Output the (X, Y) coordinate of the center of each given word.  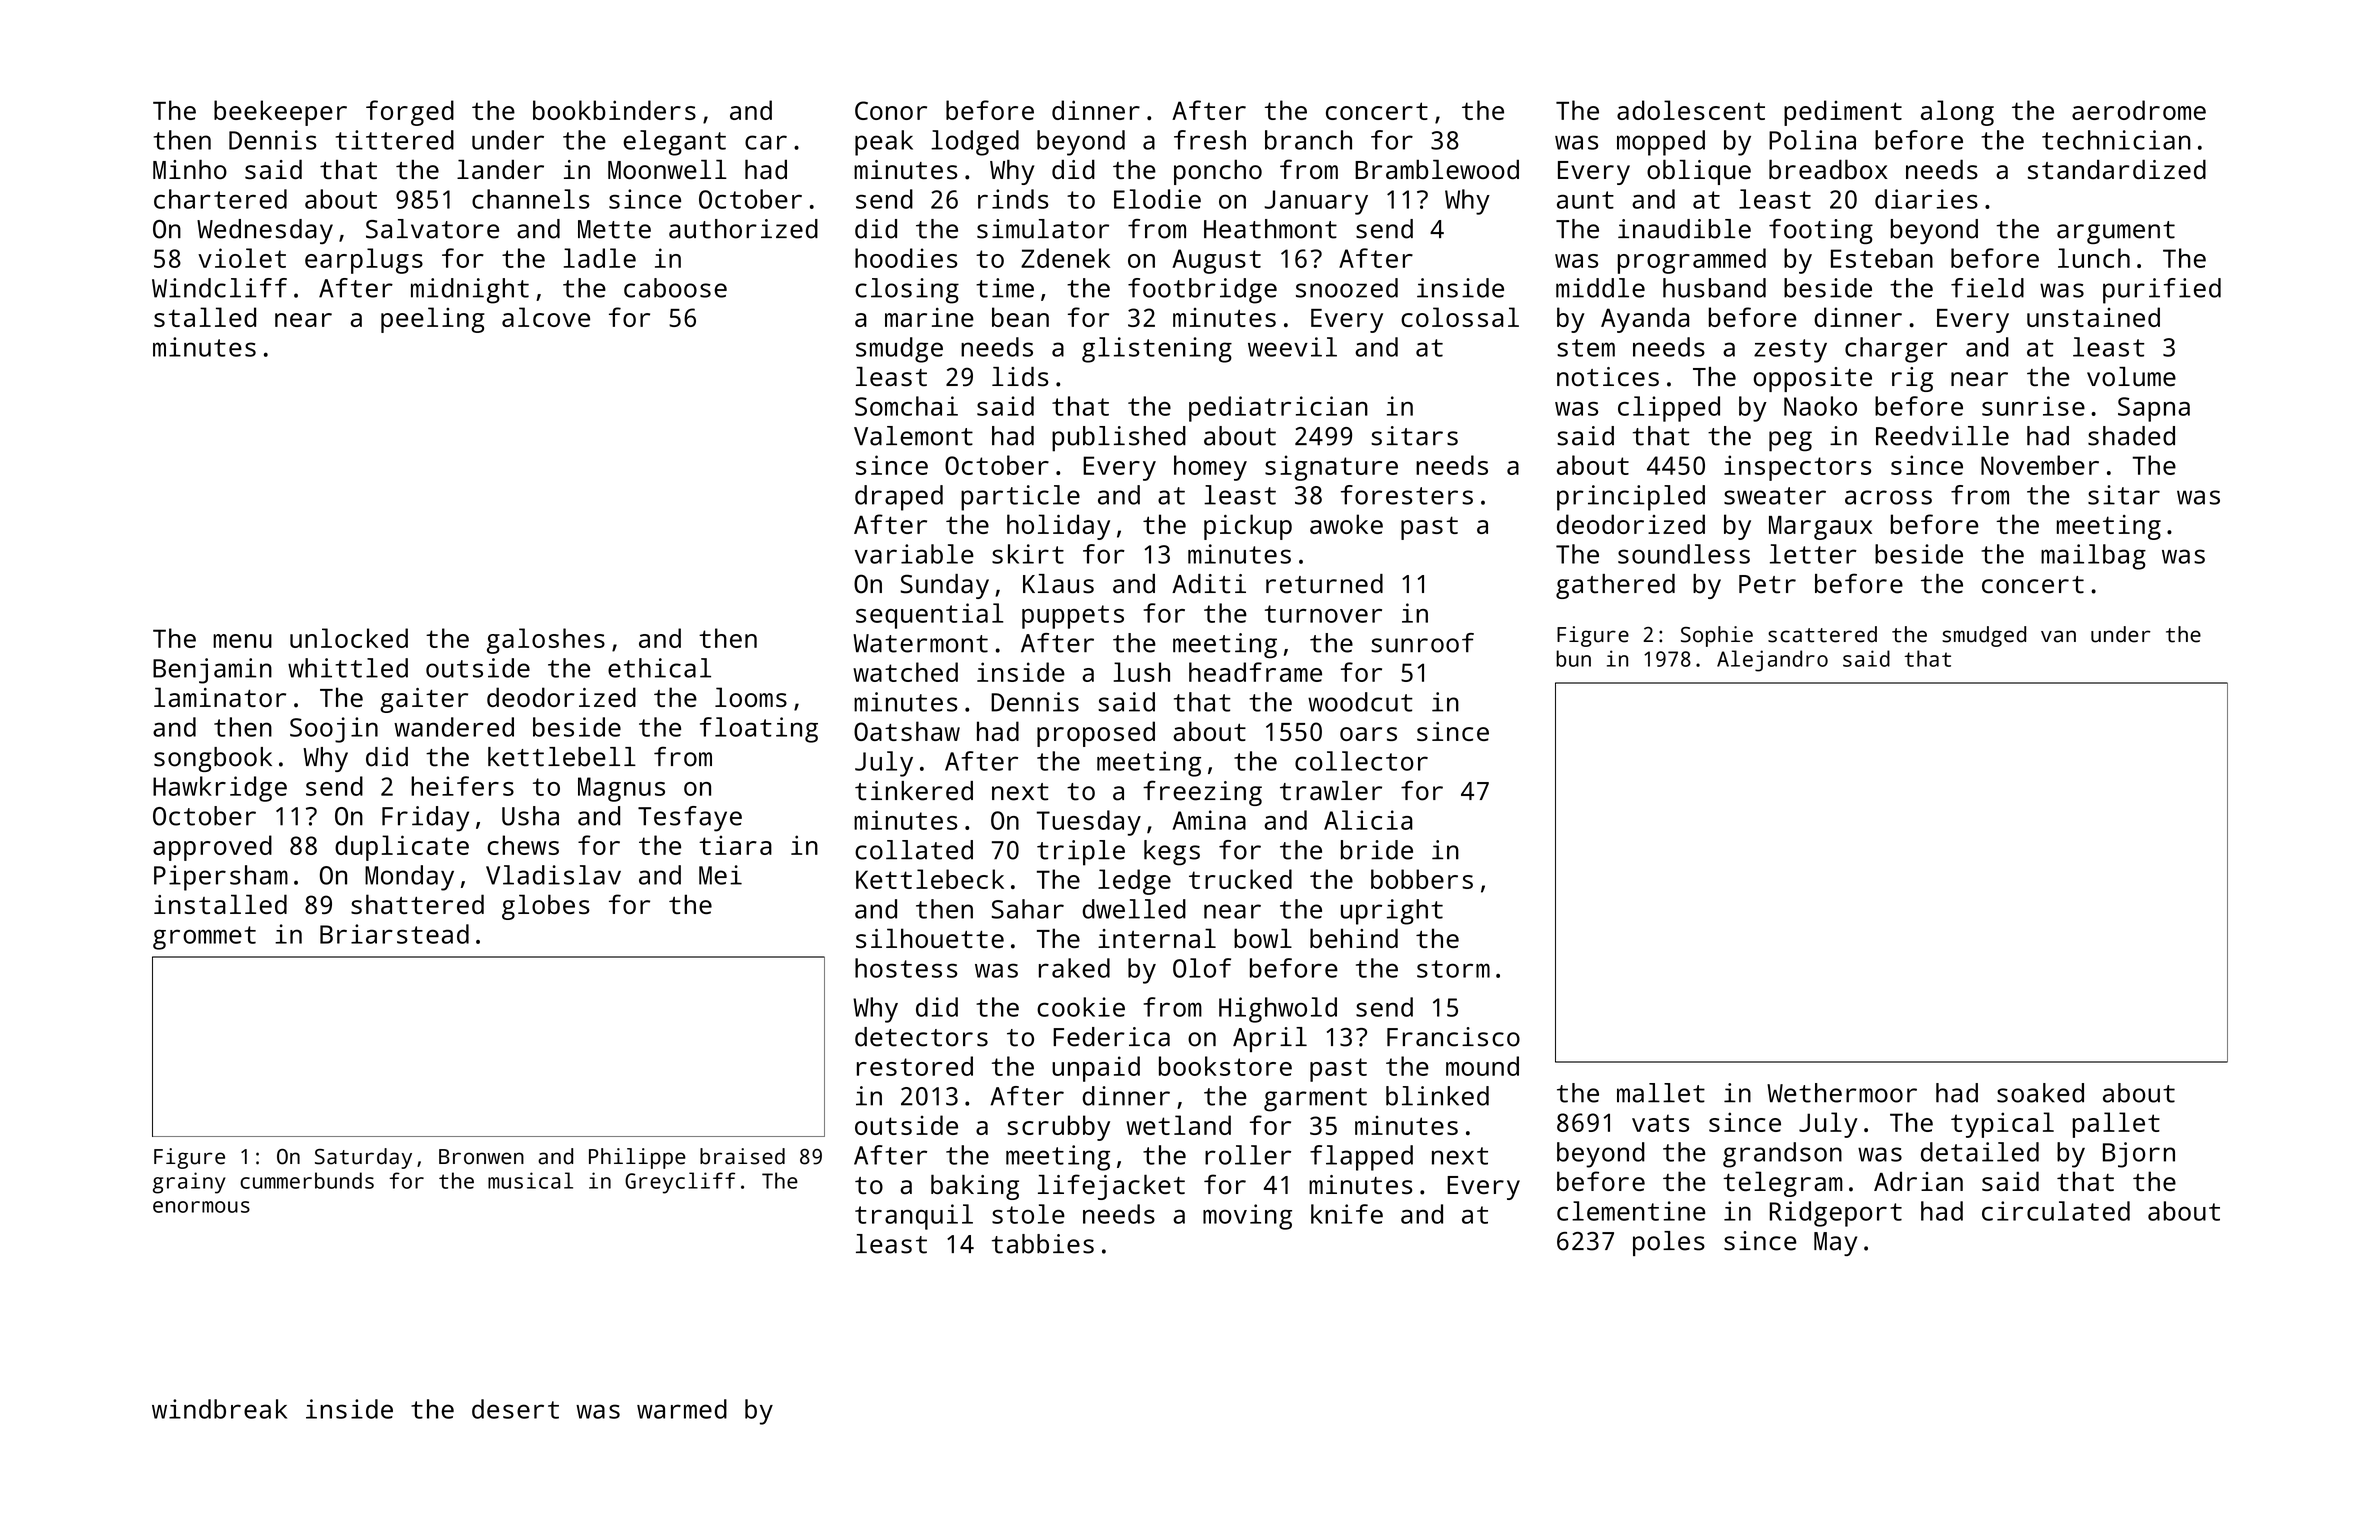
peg (1790, 441)
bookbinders (614, 110)
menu (242, 641)
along (1957, 113)
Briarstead (394, 934)
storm (1453, 969)
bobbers (1422, 879)
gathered (1615, 586)
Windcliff (219, 288)
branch (1308, 140)
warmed (682, 1409)
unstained (2093, 317)
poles (1669, 1243)
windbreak (219, 1409)
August (1216, 261)
